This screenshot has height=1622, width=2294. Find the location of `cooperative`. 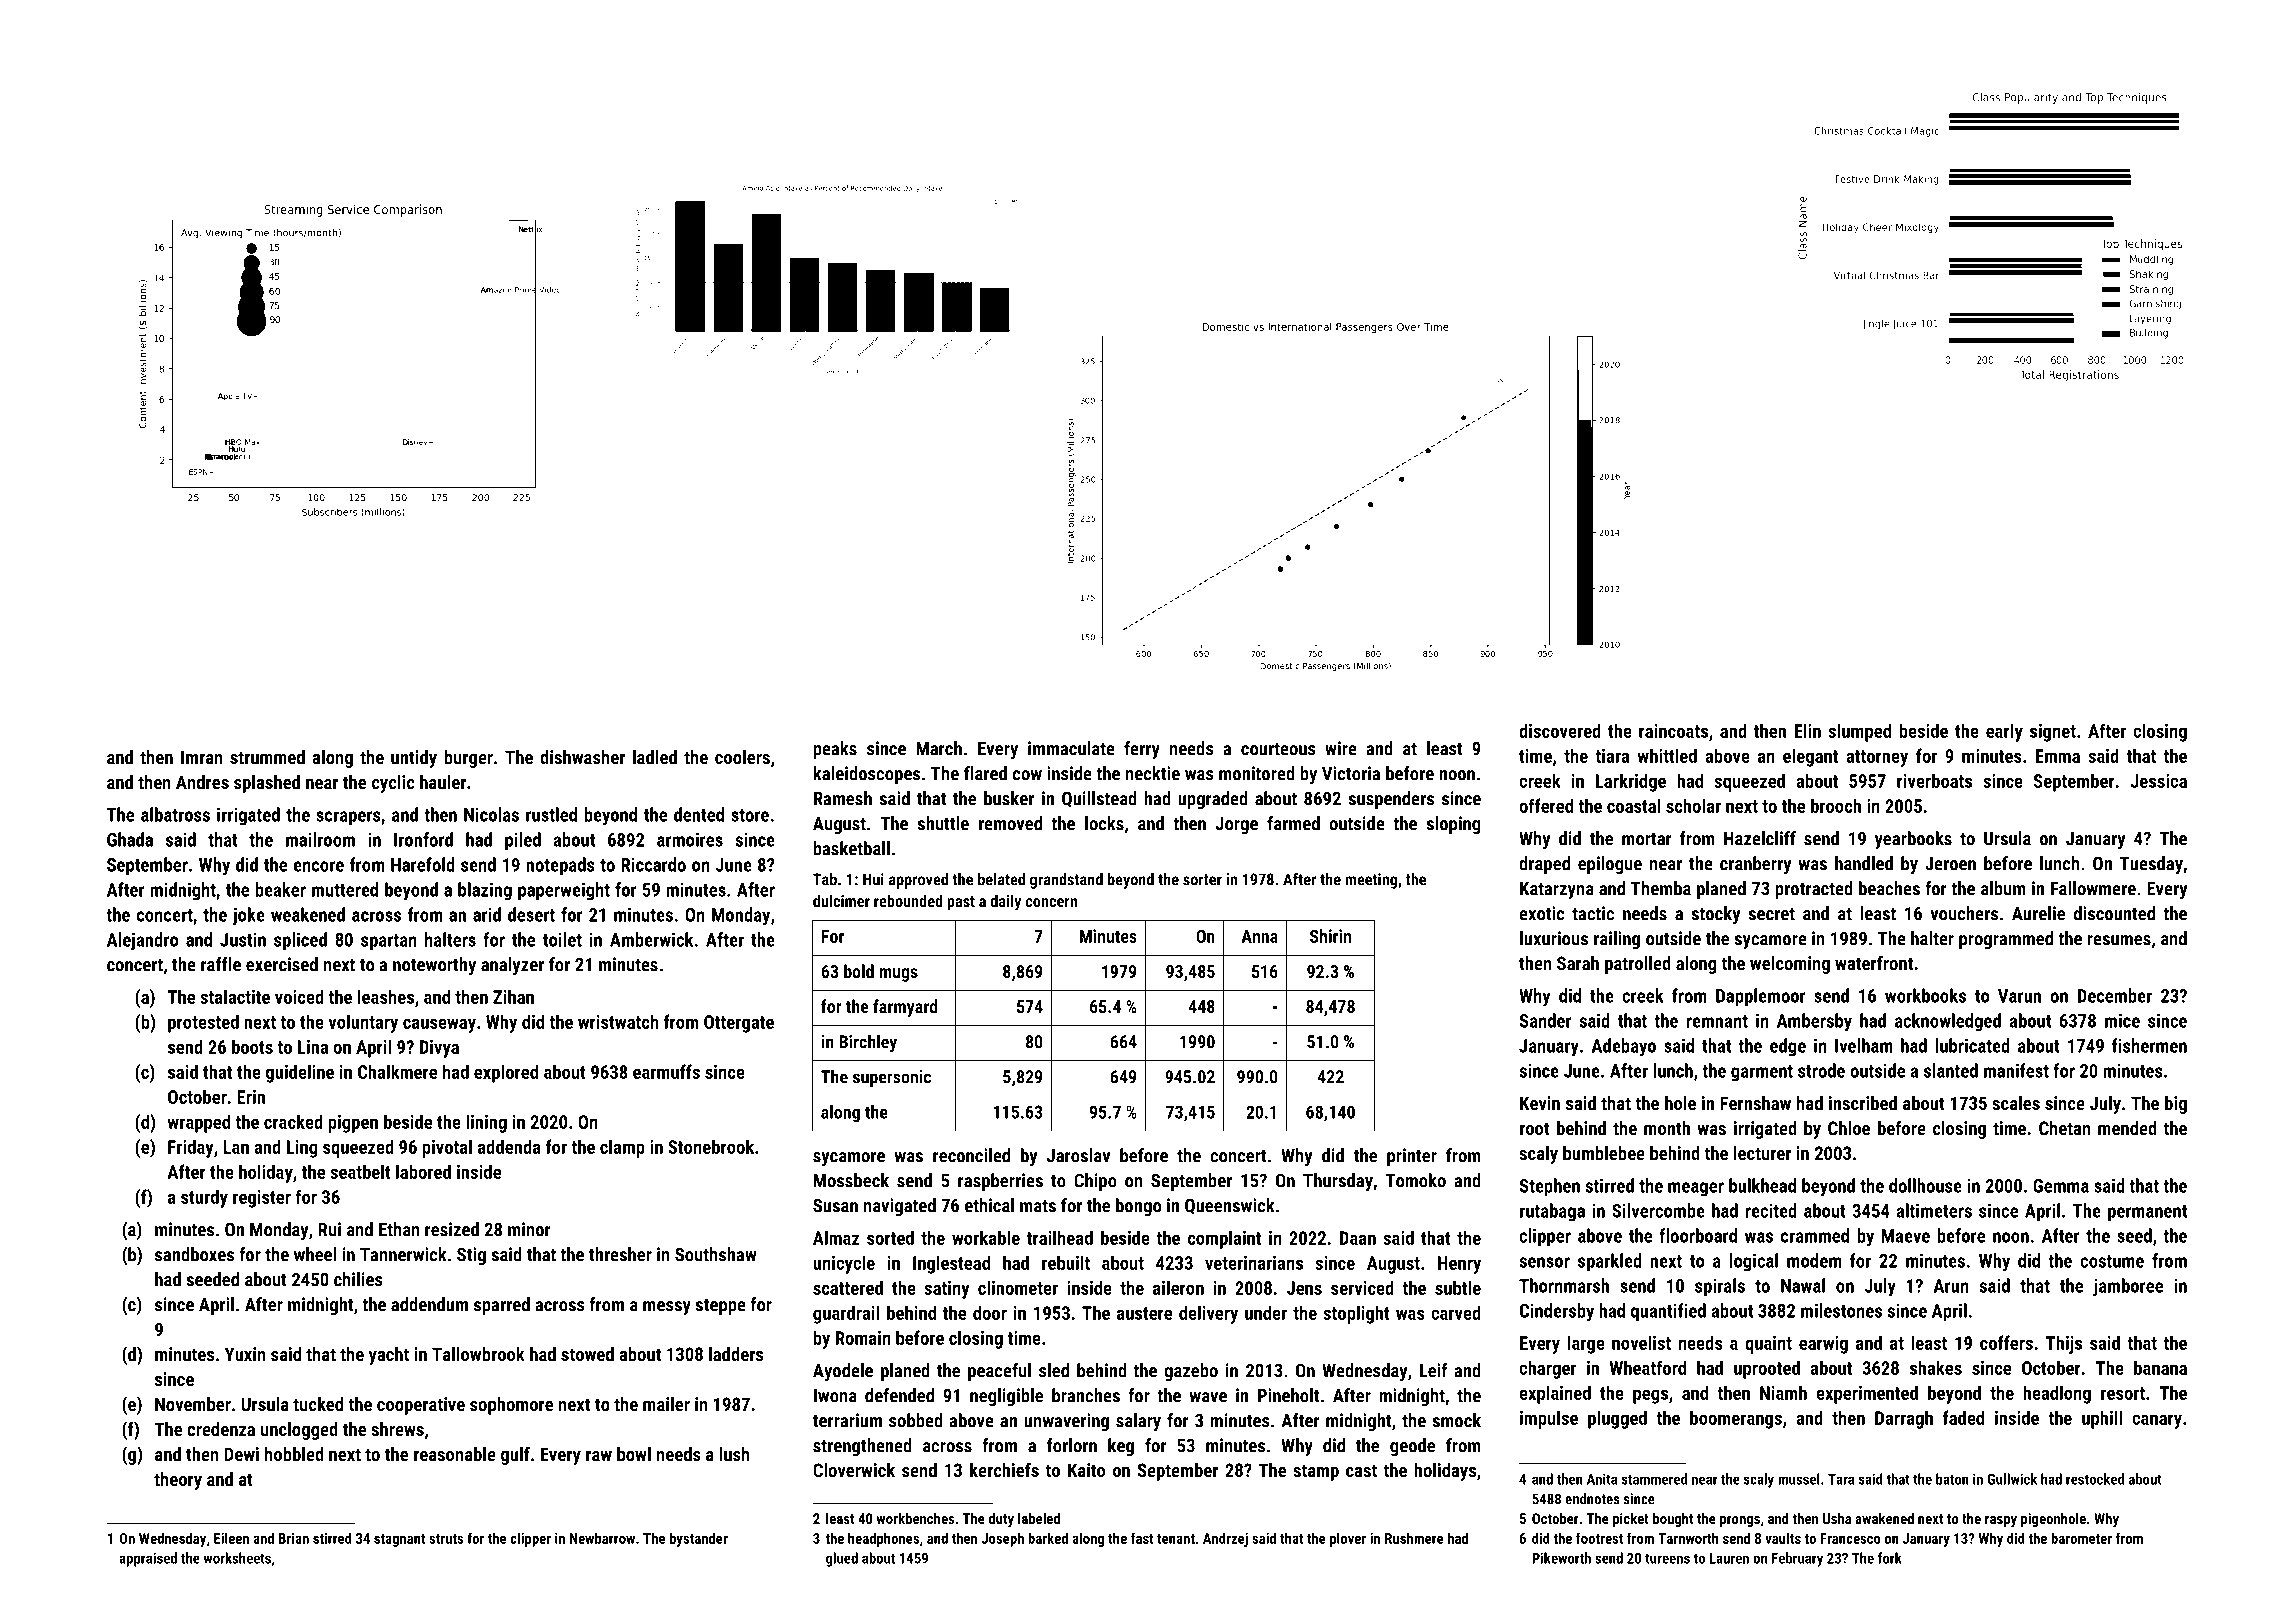

cooperative is located at coordinates (421, 1406).
